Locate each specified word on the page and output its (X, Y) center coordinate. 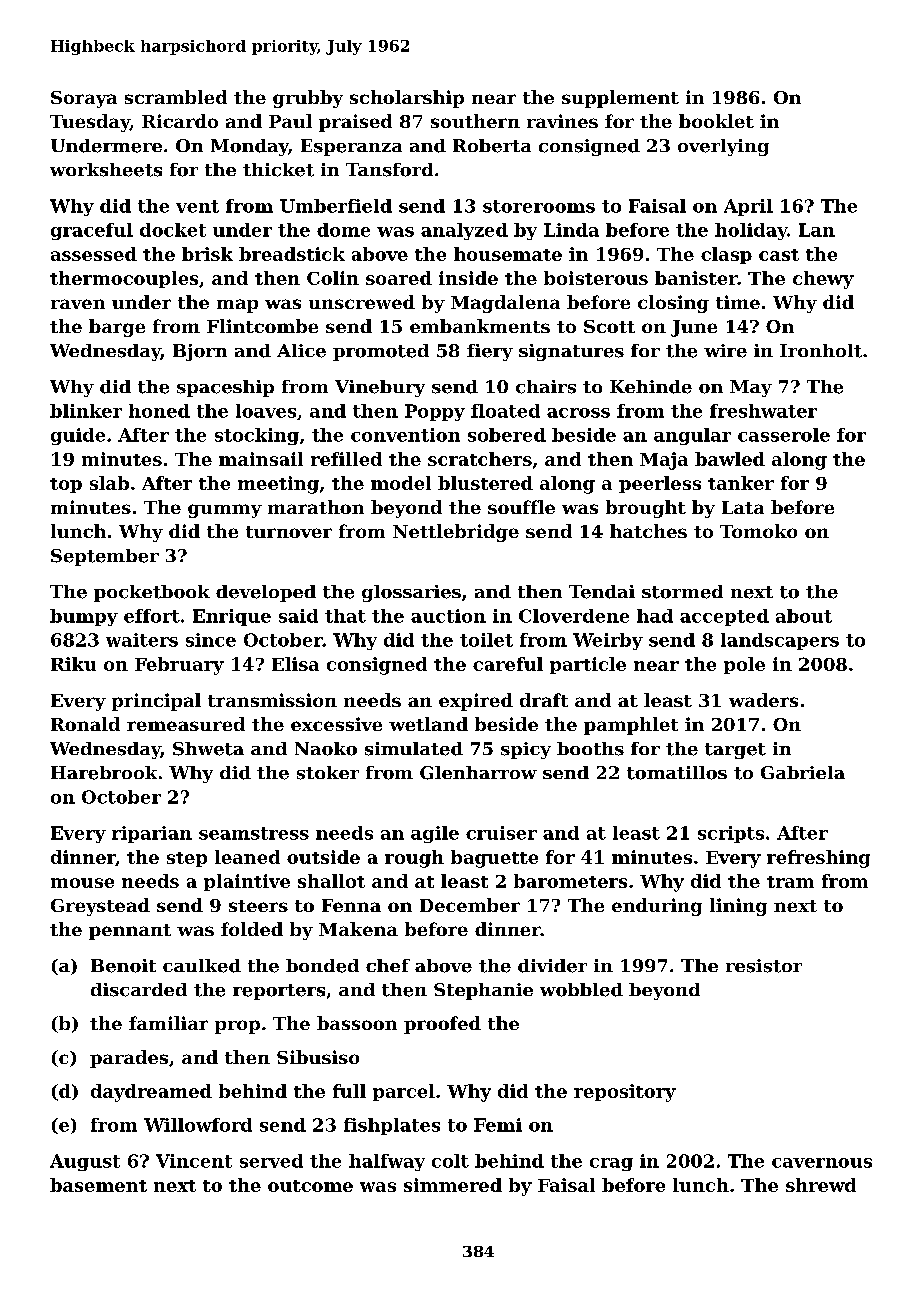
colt (450, 1161)
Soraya (84, 99)
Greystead (100, 907)
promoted (381, 352)
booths (590, 749)
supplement (620, 99)
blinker (86, 411)
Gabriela (803, 772)
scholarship (407, 99)
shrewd (821, 1185)
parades (129, 1059)
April (748, 207)
